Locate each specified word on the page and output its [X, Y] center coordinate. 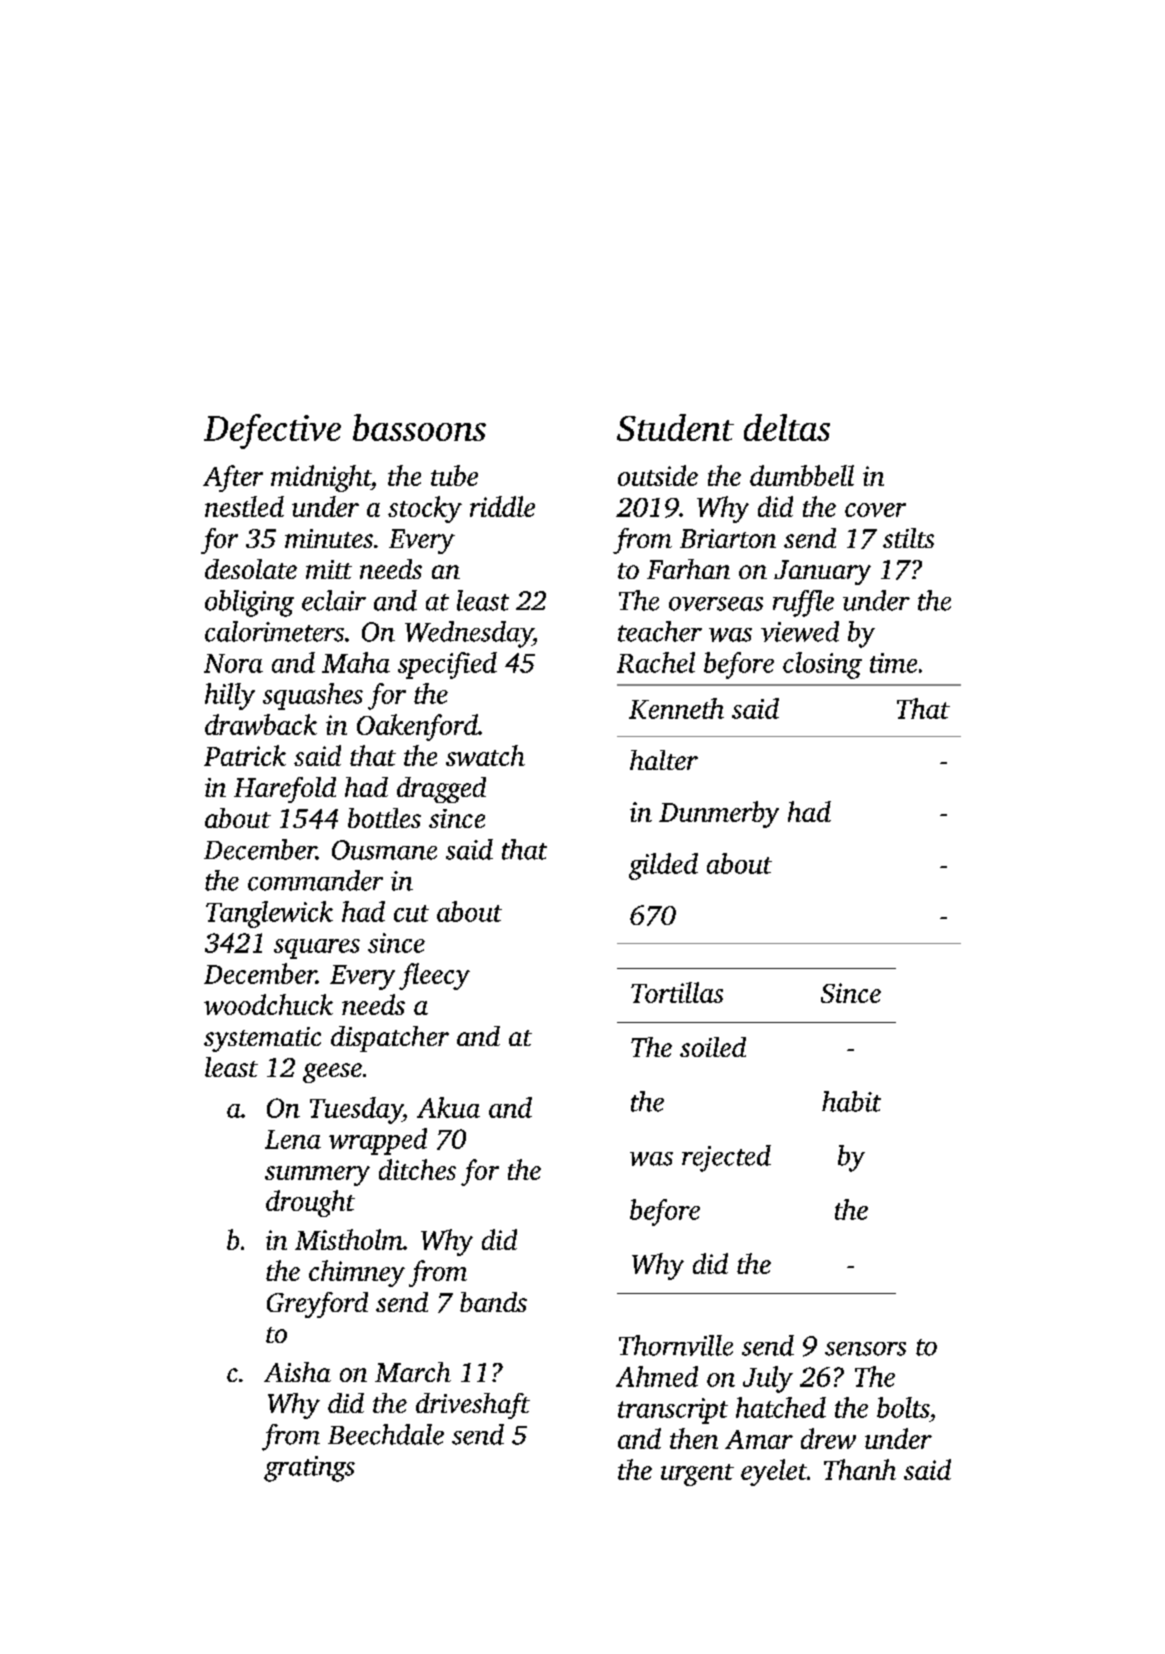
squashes [313, 696]
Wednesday [469, 634]
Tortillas [677, 992]
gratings [309, 1469]
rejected [726, 1158]
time [893, 663]
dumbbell [802, 475]
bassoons [419, 427]
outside [658, 475]
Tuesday [356, 1110]
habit [851, 1101]
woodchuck [268, 1004]
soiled [713, 1047]
